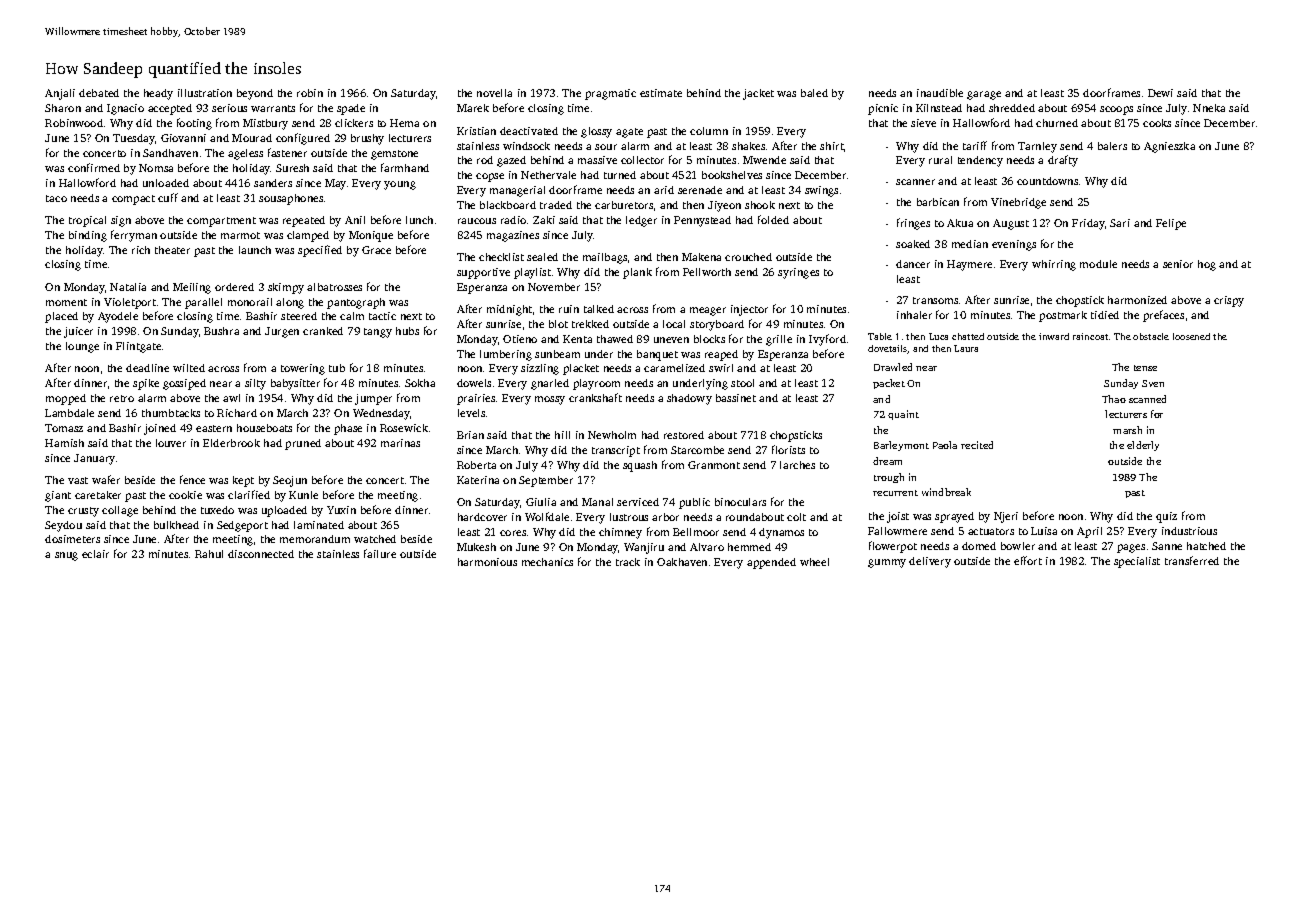 This image has height=924, width=1308. Describe the element at coordinates (1229, 301) in the image. I see `crispy` at that location.
